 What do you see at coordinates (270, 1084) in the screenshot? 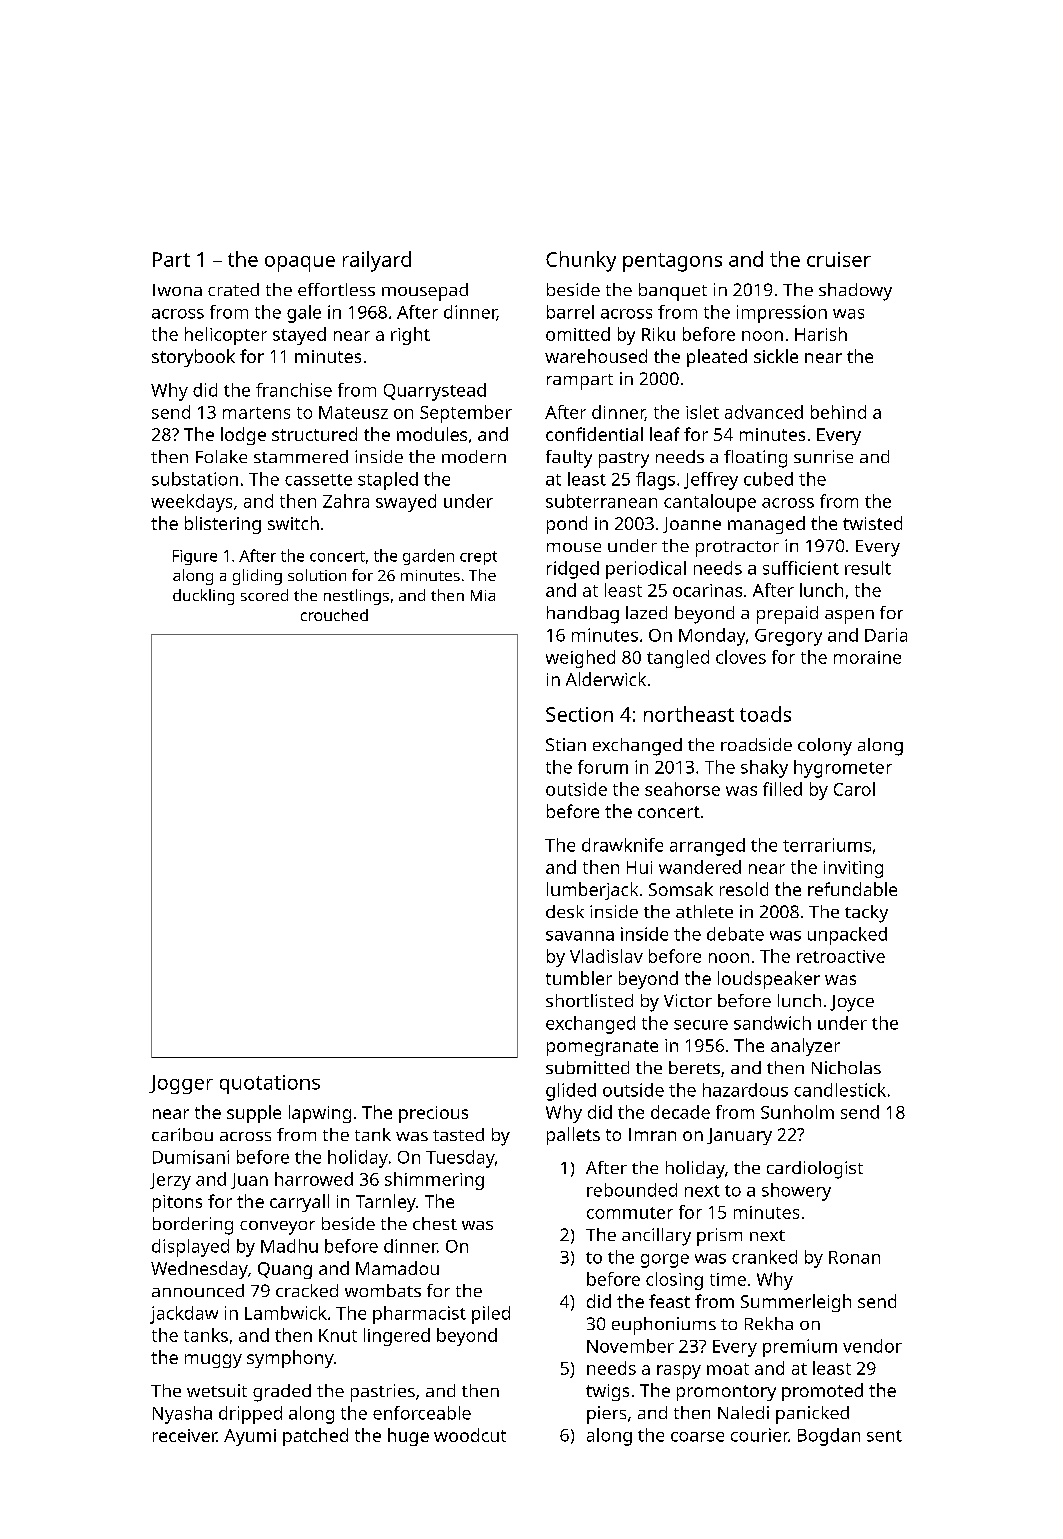
I see `quotations` at bounding box center [270, 1084].
